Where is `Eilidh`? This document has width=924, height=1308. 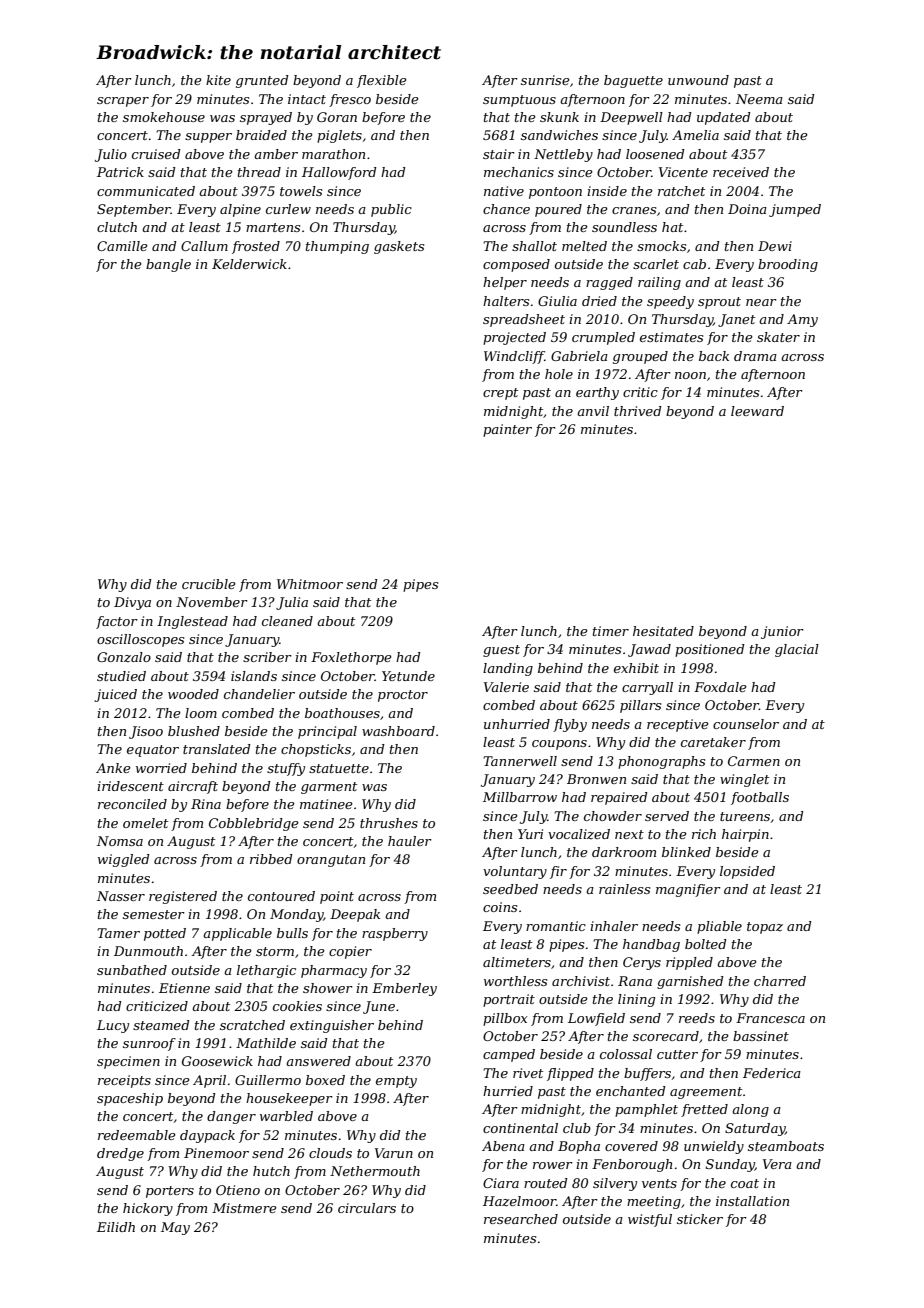 Eilidh is located at coordinates (116, 1227).
